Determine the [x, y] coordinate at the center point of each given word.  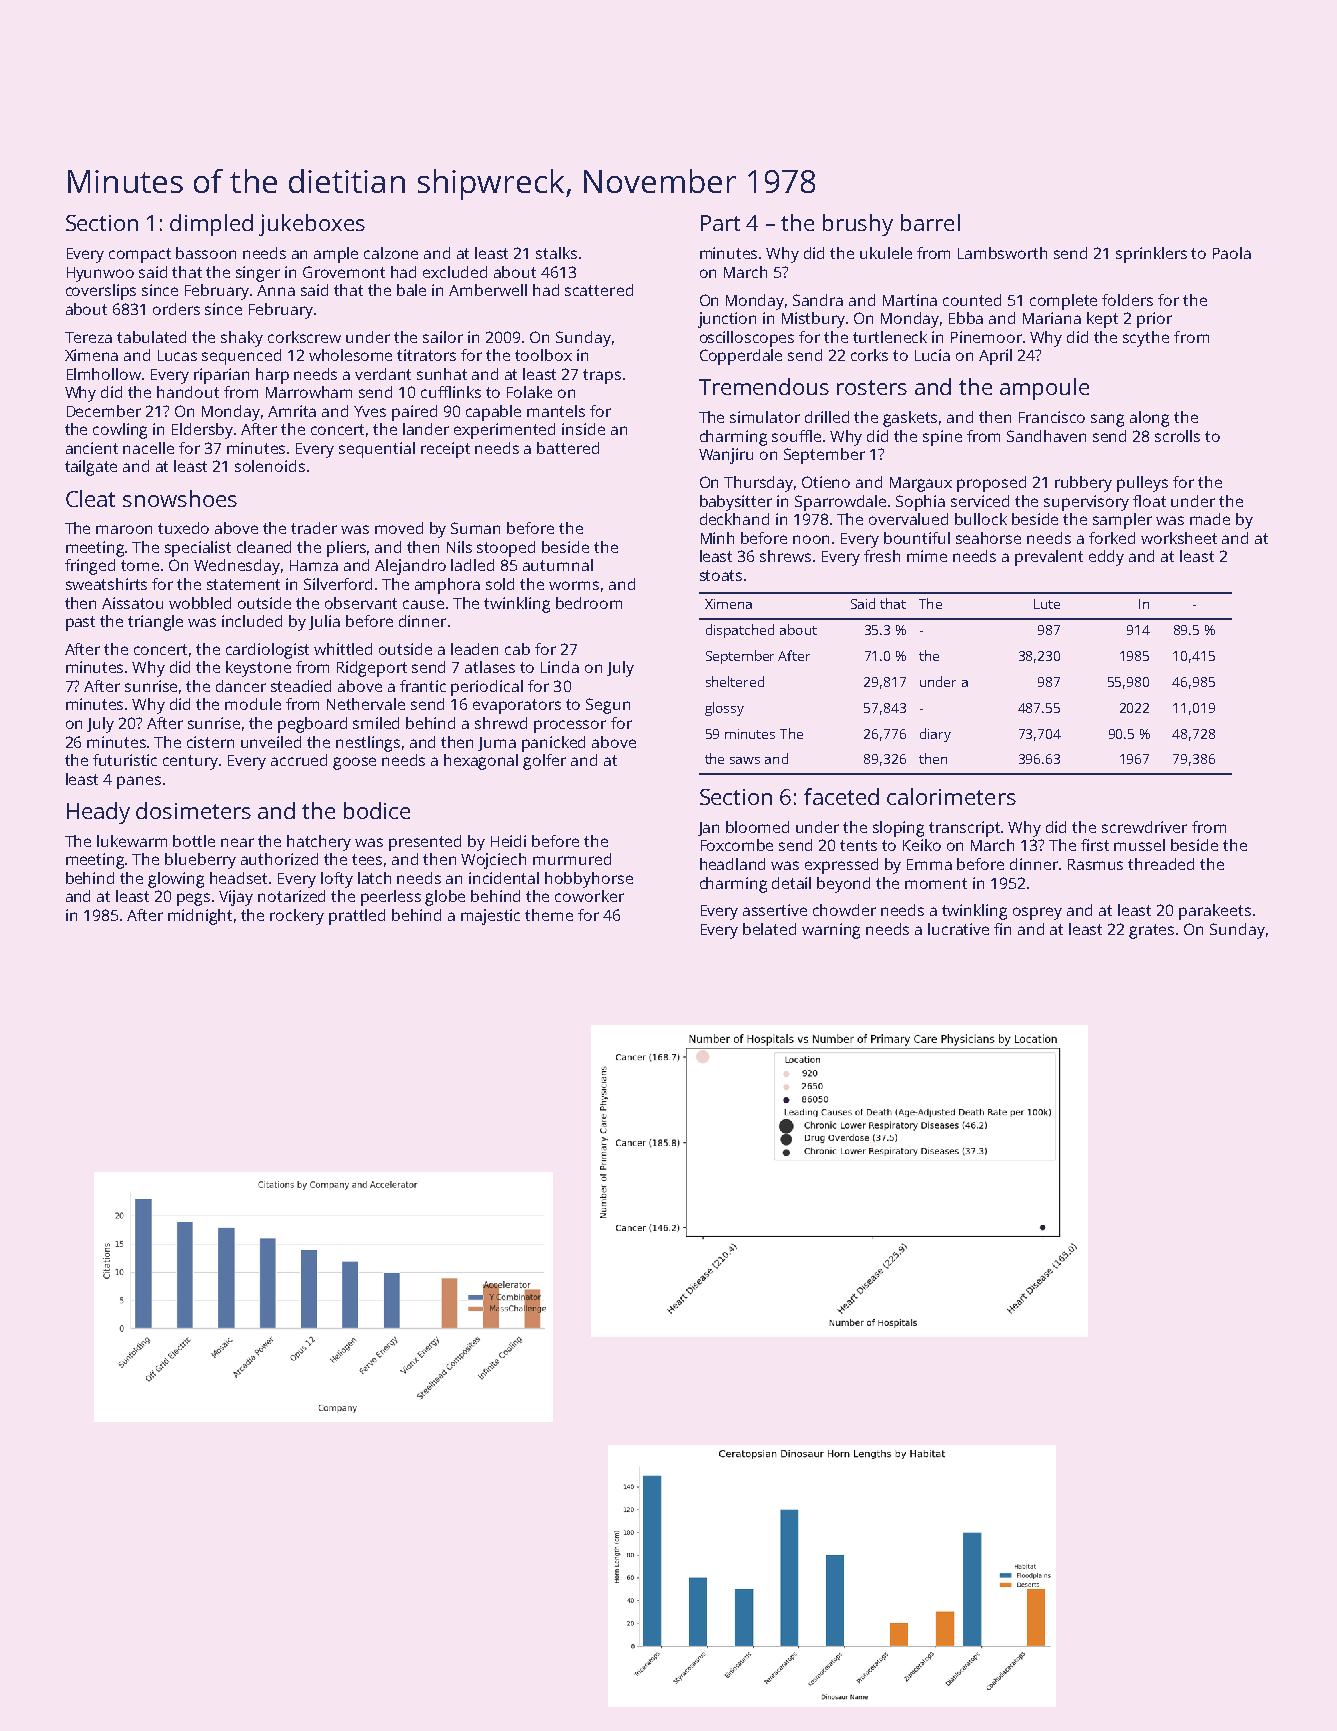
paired [414, 413]
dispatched [740, 631]
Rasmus [1095, 864]
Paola [1232, 253]
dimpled [211, 225]
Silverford [338, 584]
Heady [98, 813]
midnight [200, 917]
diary [935, 735]
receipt [445, 450]
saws [745, 760]
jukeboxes [312, 225]
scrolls [1177, 436]
